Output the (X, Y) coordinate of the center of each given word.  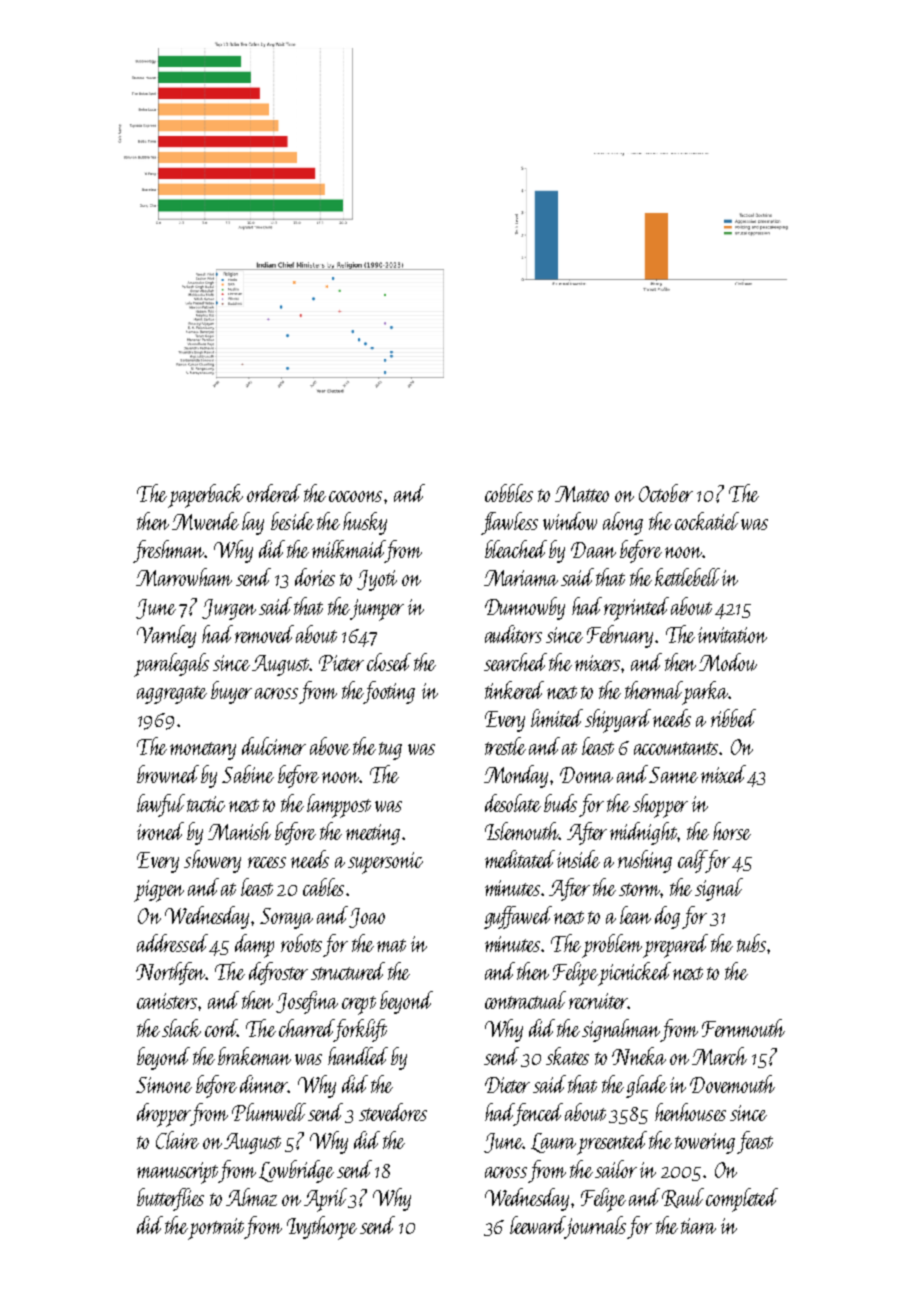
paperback (205, 496)
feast (755, 1142)
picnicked (635, 973)
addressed (172, 943)
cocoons (355, 496)
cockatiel (707, 521)
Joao (367, 918)
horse (732, 831)
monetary (203, 751)
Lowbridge (296, 1171)
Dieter (507, 1085)
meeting (373, 834)
